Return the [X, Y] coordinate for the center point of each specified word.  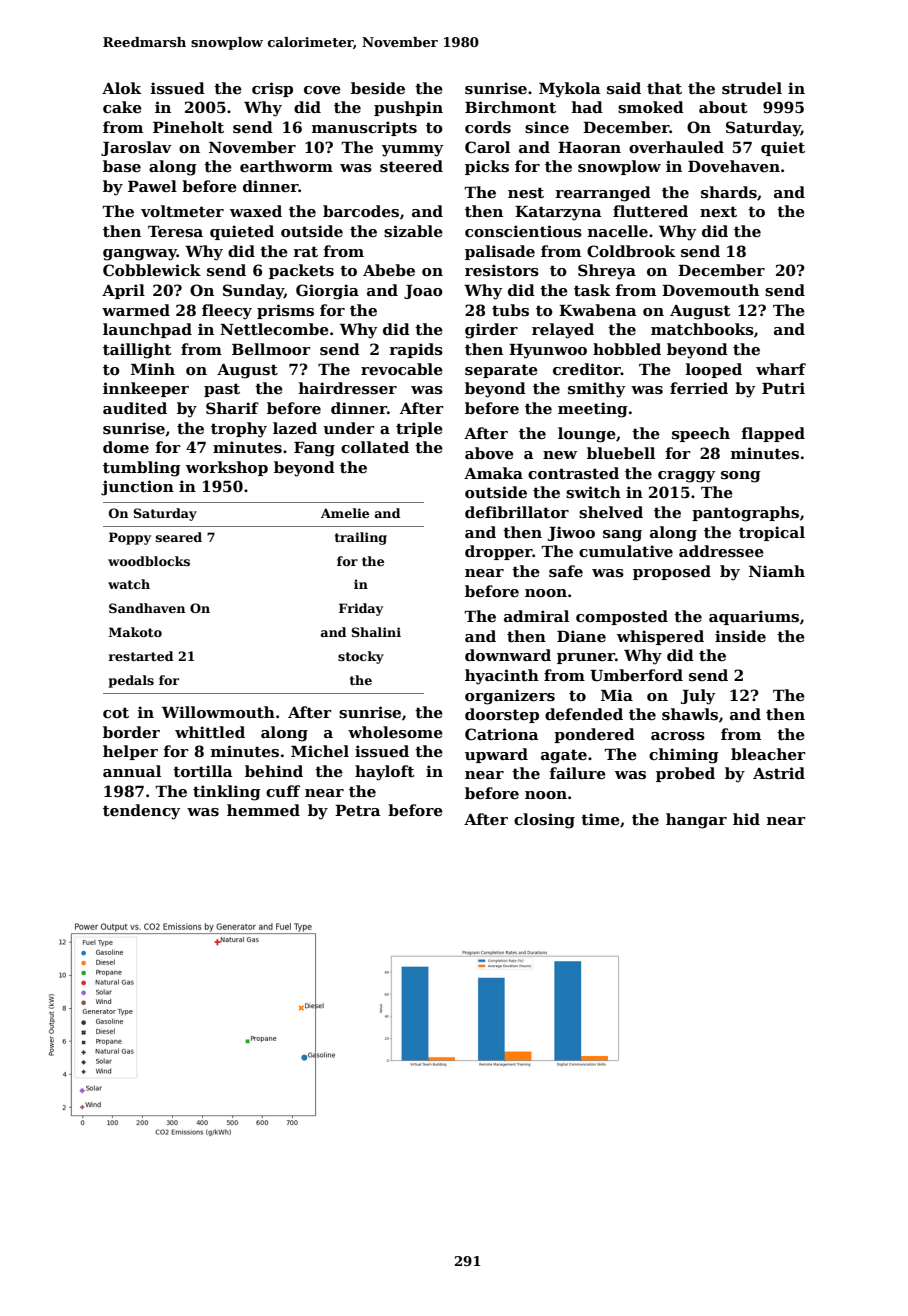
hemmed [263, 810]
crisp [272, 89]
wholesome [395, 732]
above [489, 453]
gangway [140, 255]
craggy [687, 477]
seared [179, 537]
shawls [690, 714]
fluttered [650, 211]
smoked [651, 107]
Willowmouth [218, 712]
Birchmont [510, 107]
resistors [502, 270]
